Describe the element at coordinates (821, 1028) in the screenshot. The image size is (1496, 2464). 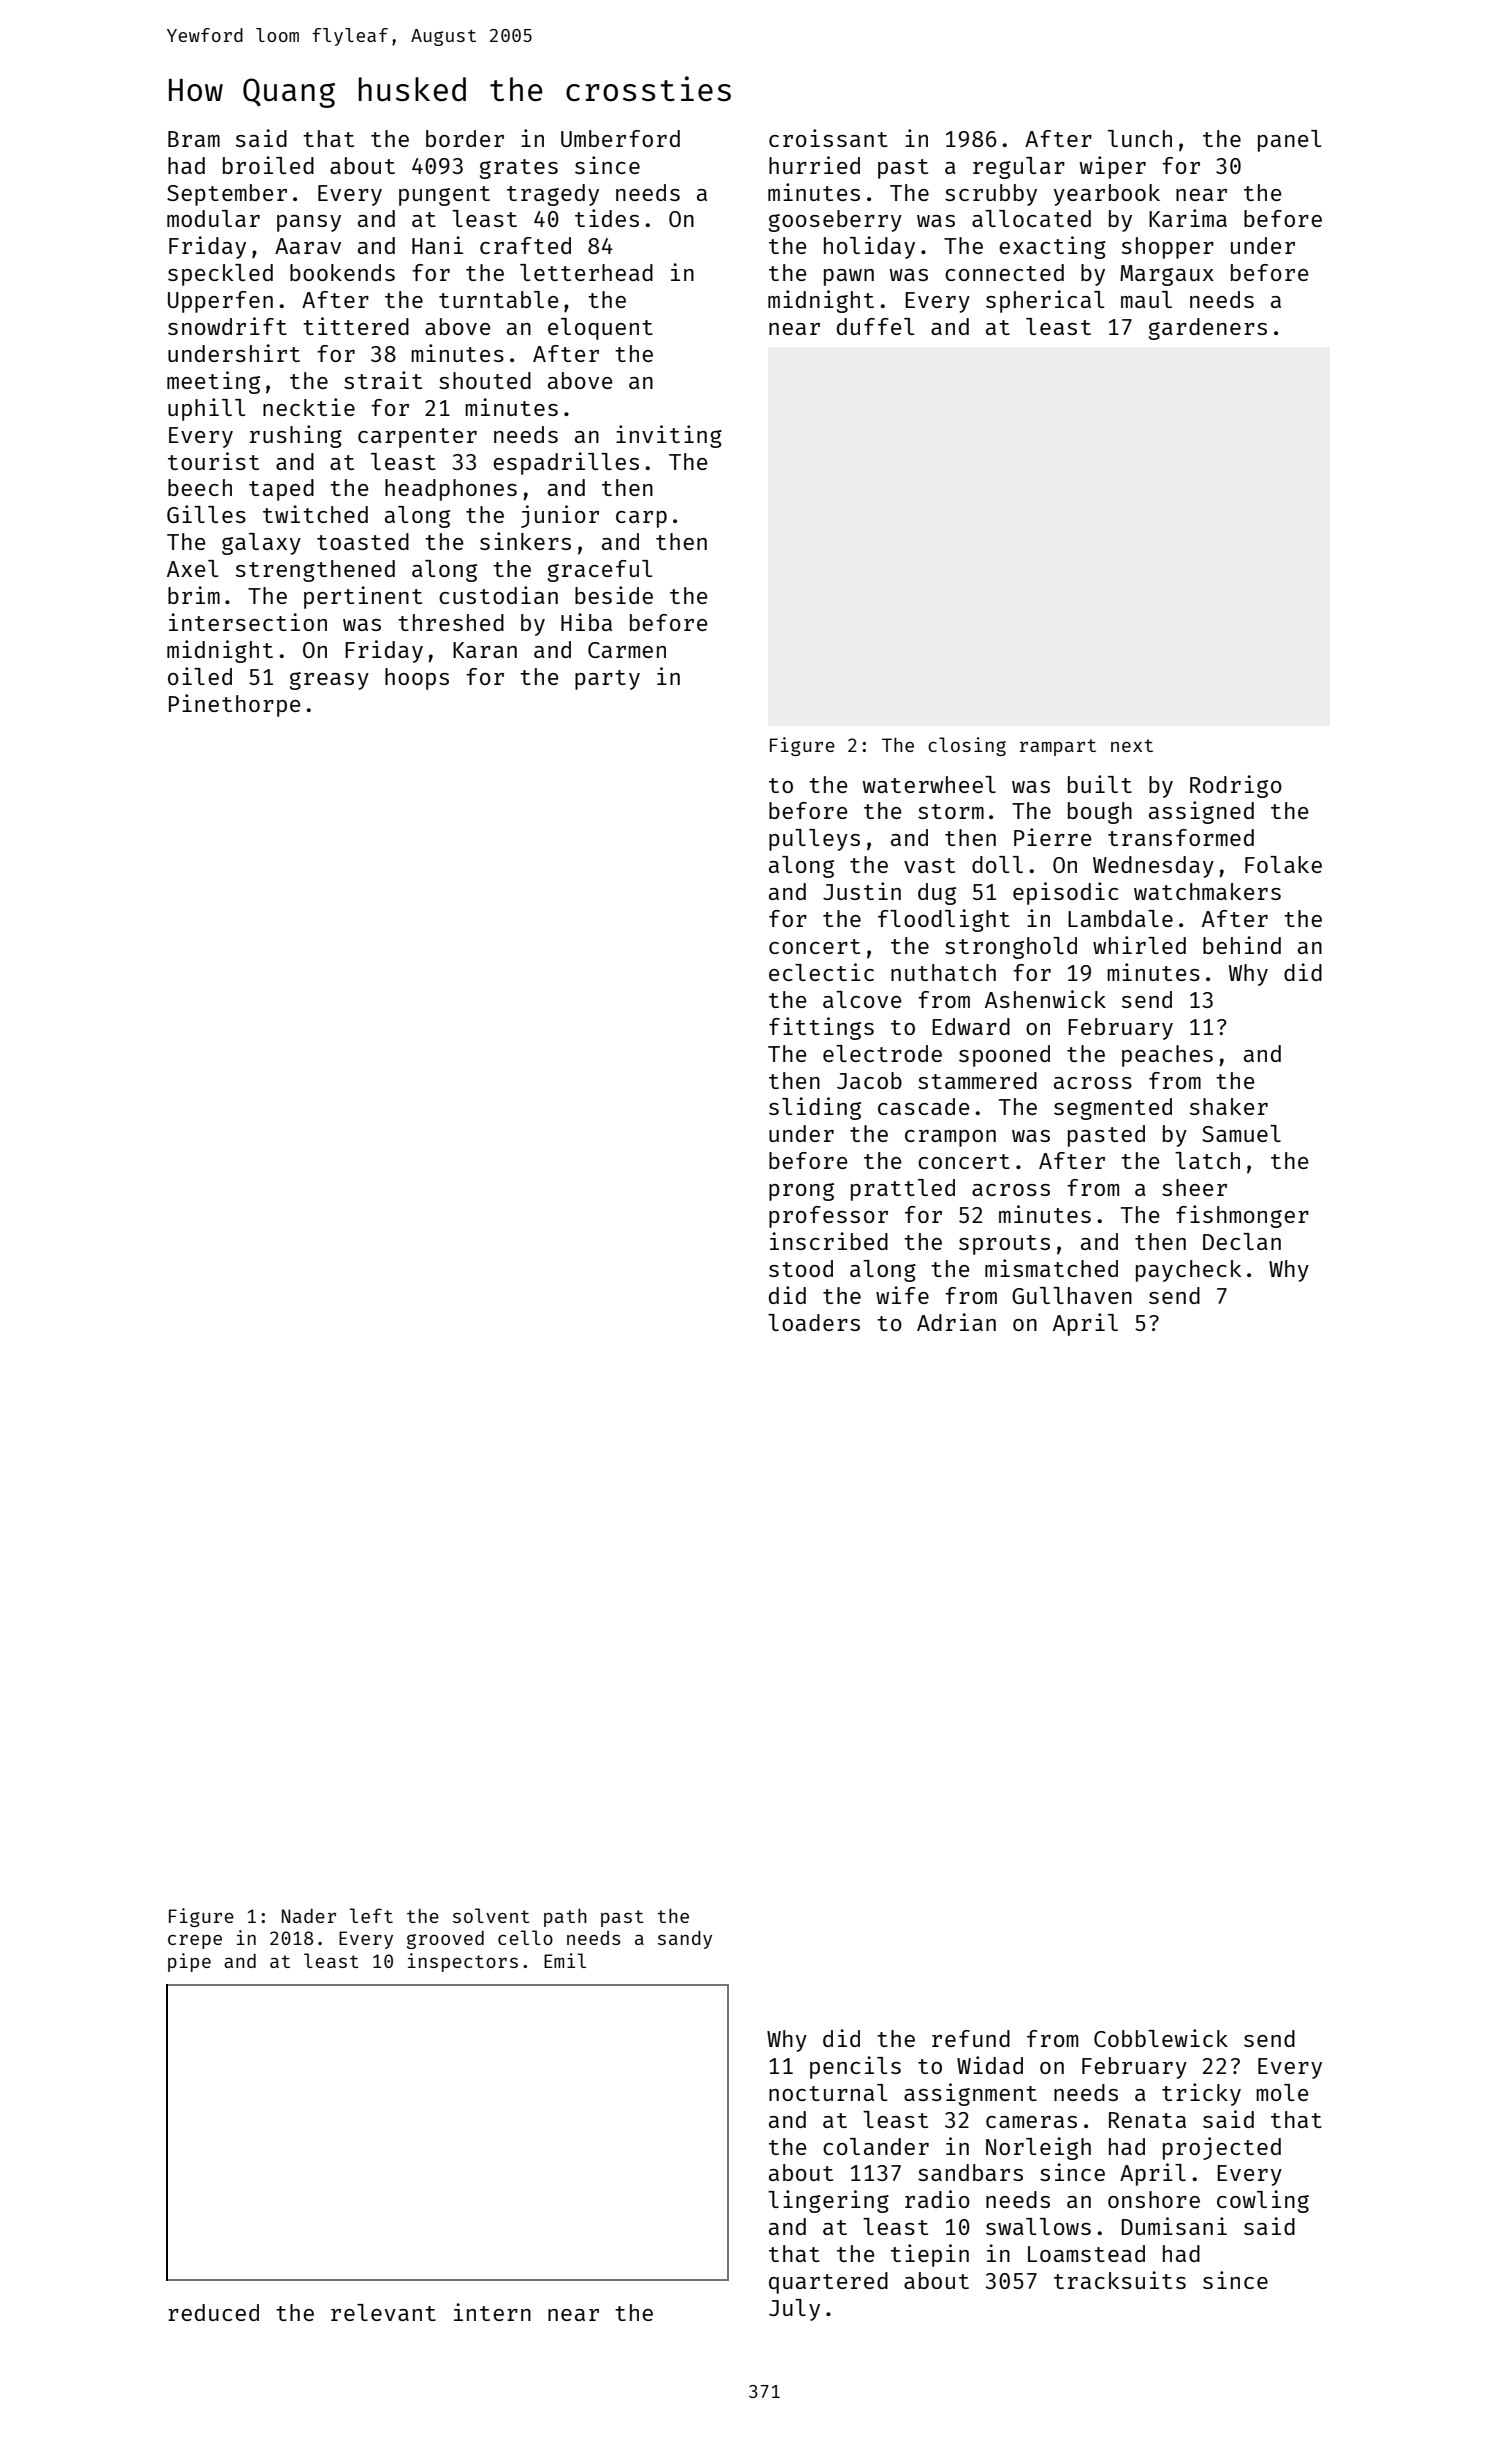
I see `fittings` at that location.
